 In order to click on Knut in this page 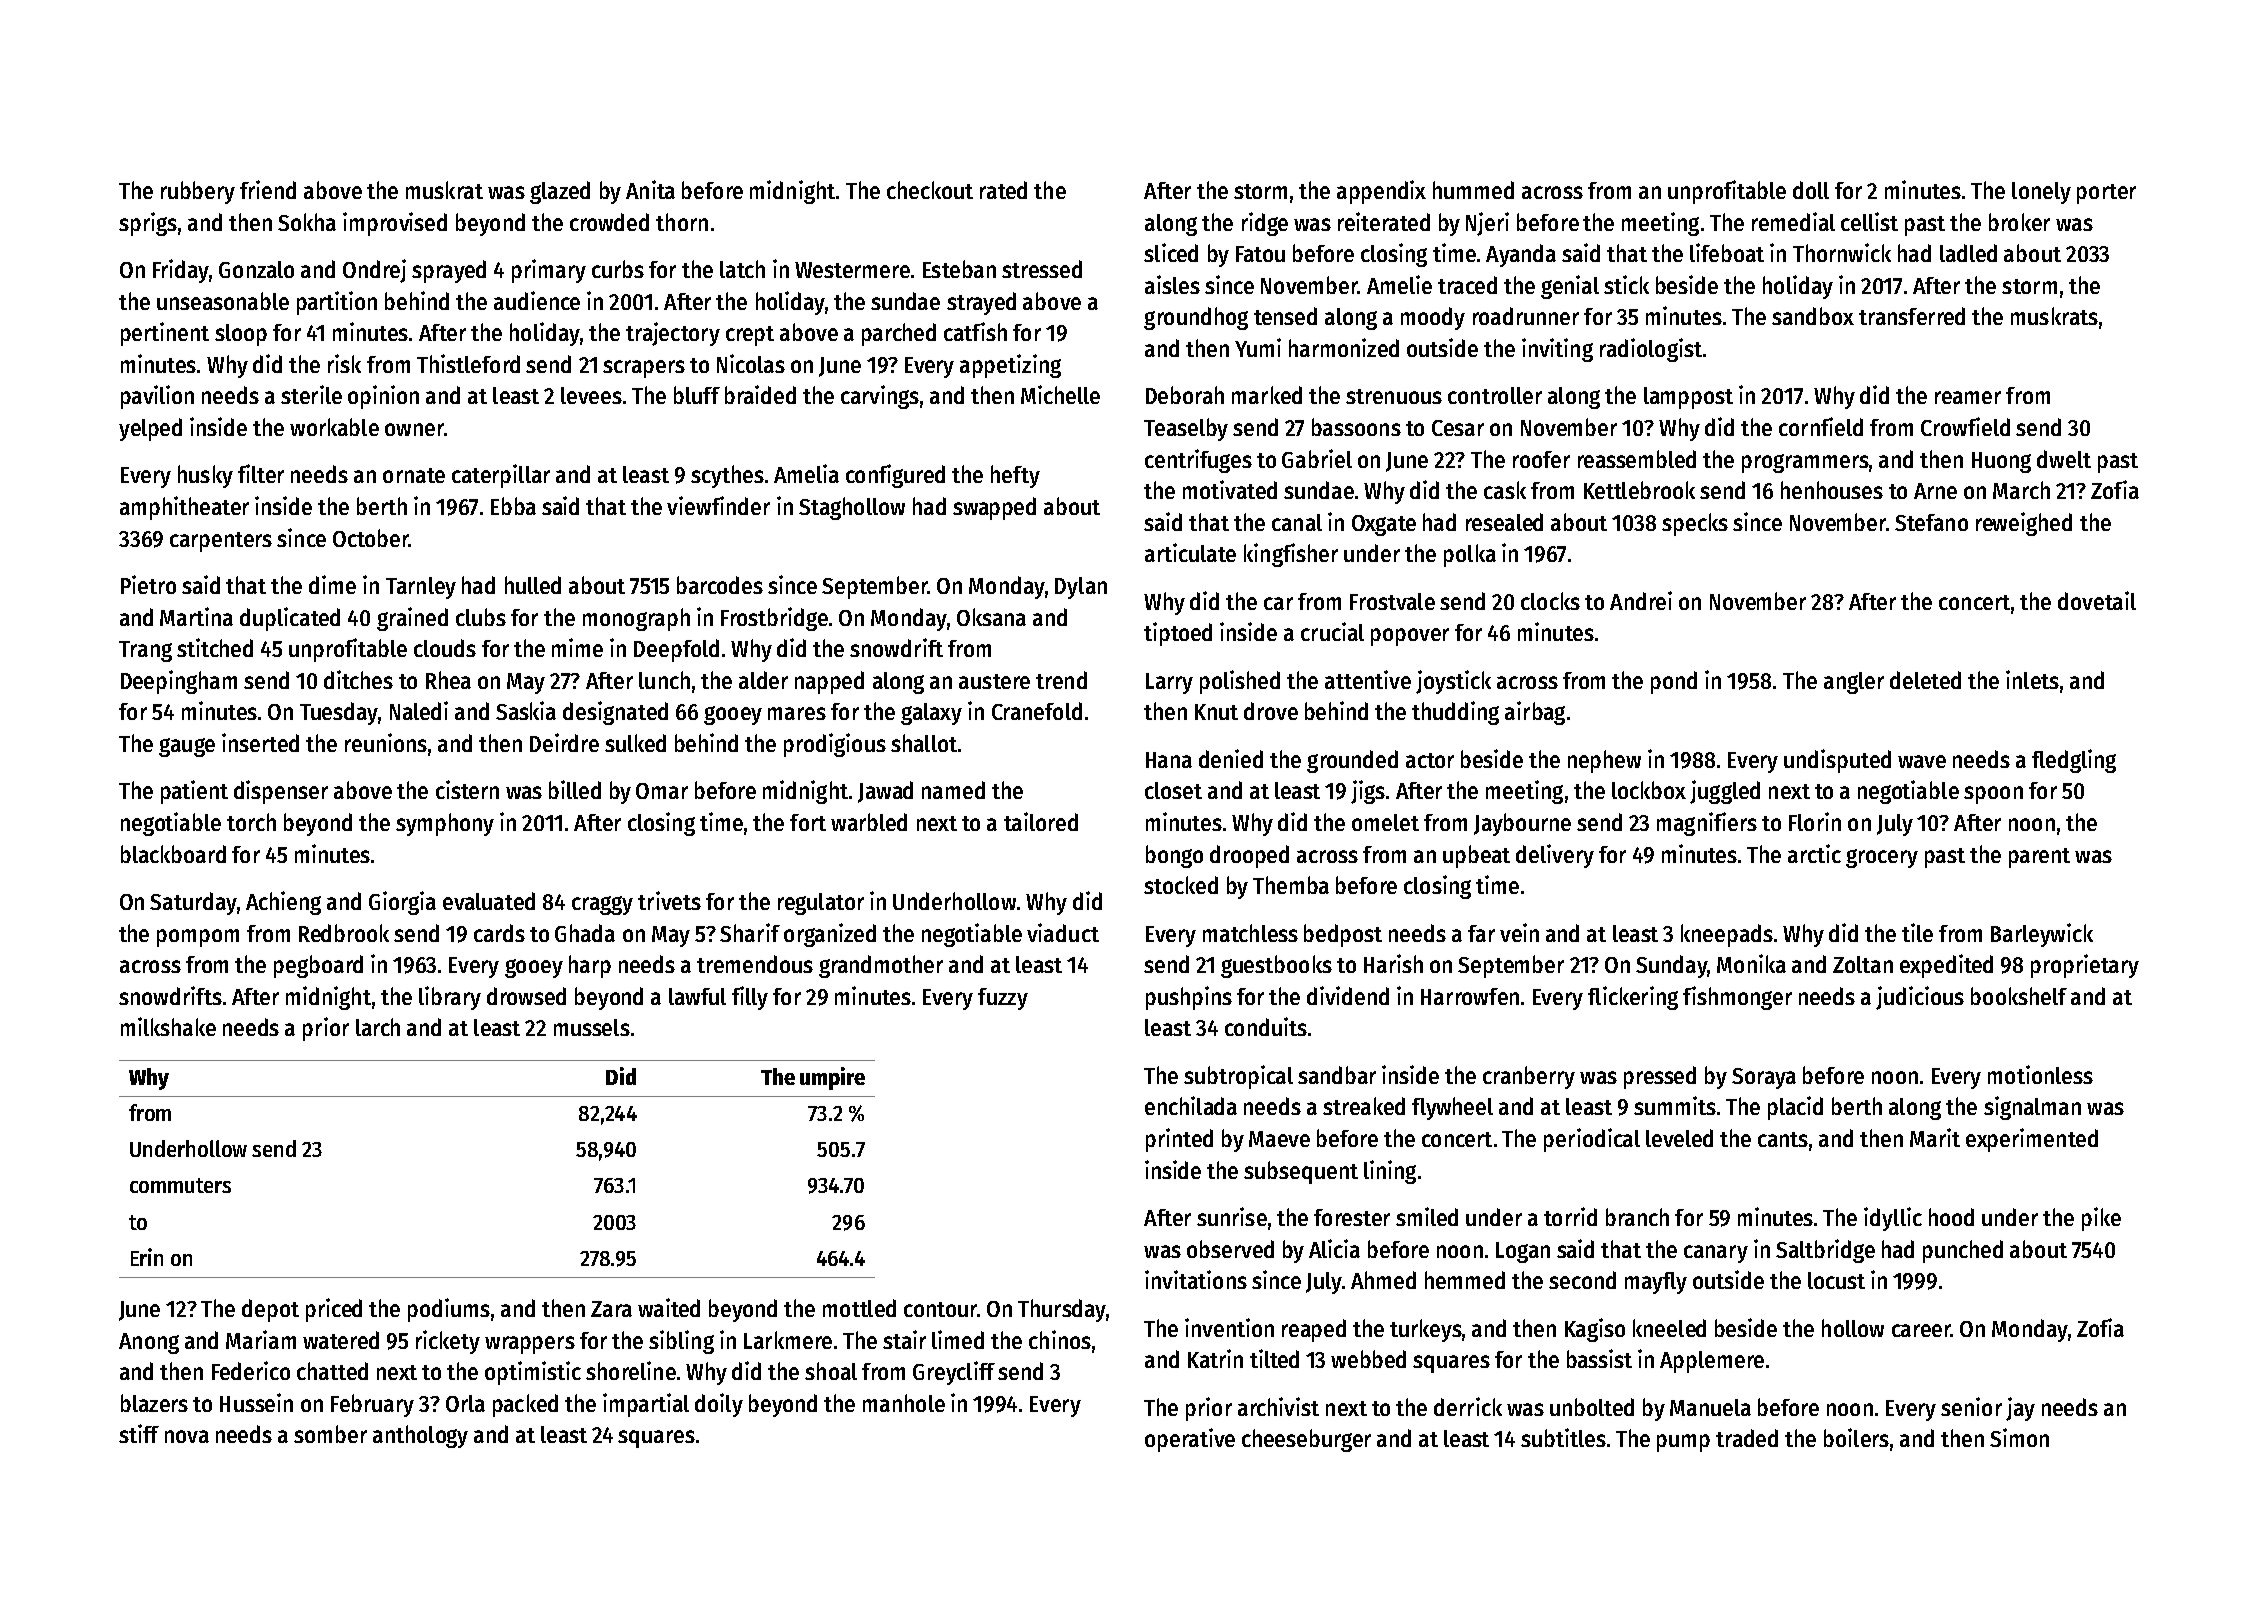, I will do `click(1216, 712)`.
